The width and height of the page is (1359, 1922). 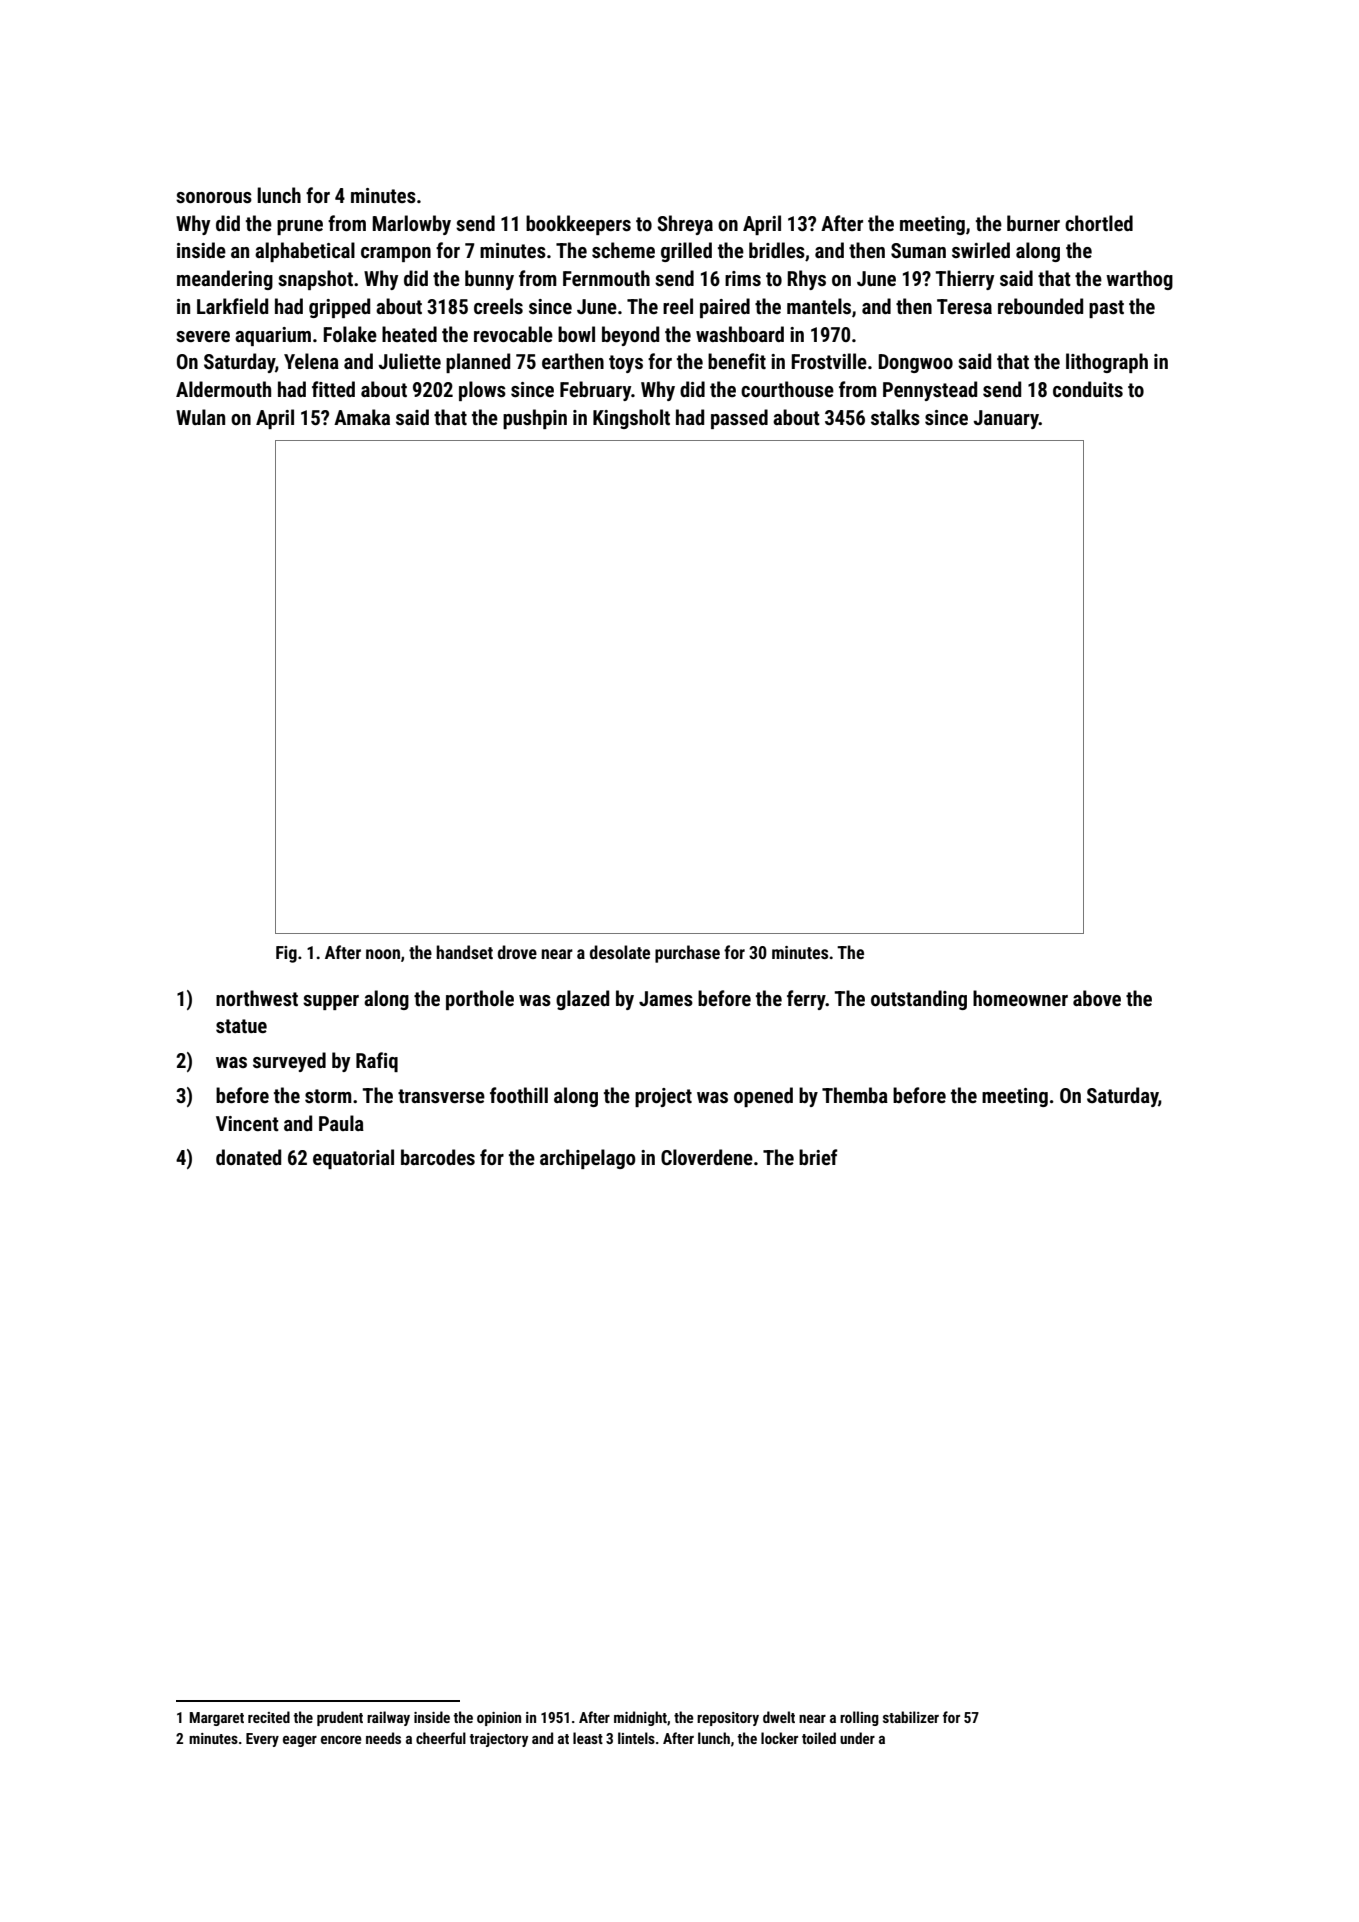 I want to click on foothill, so click(x=519, y=1095).
